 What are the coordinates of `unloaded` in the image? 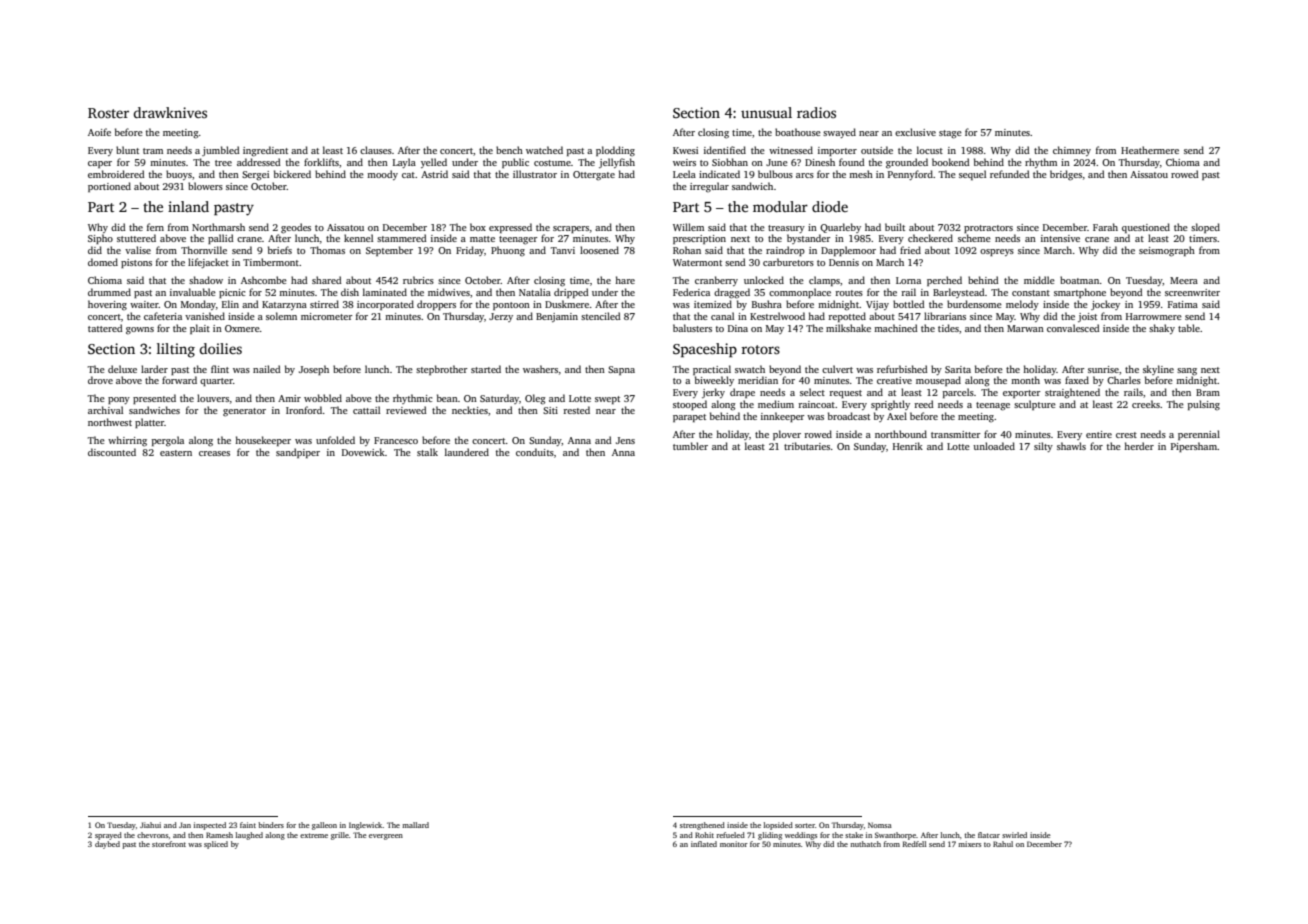 It's located at (994, 446).
